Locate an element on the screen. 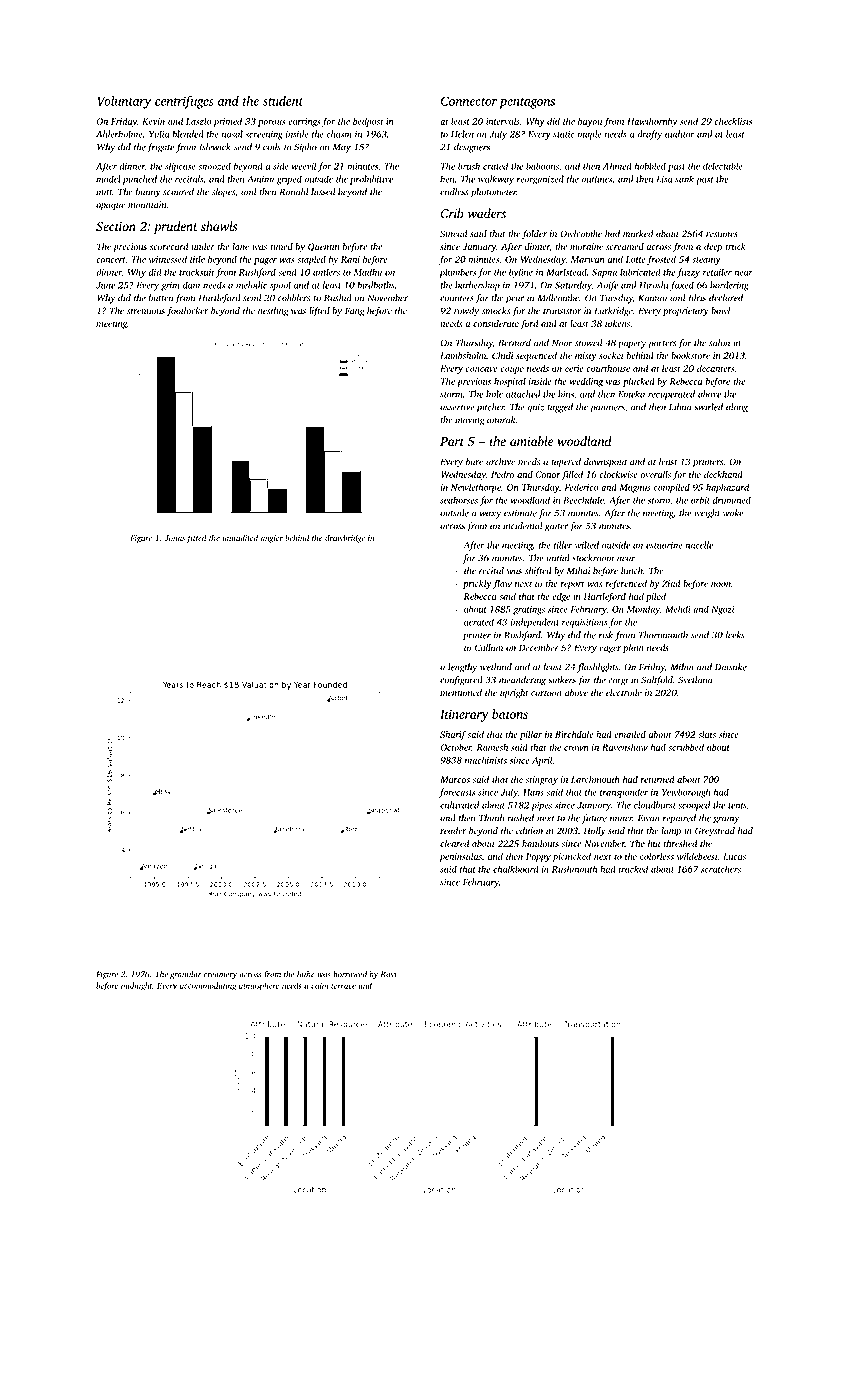  strenuous is located at coordinates (146, 311).
